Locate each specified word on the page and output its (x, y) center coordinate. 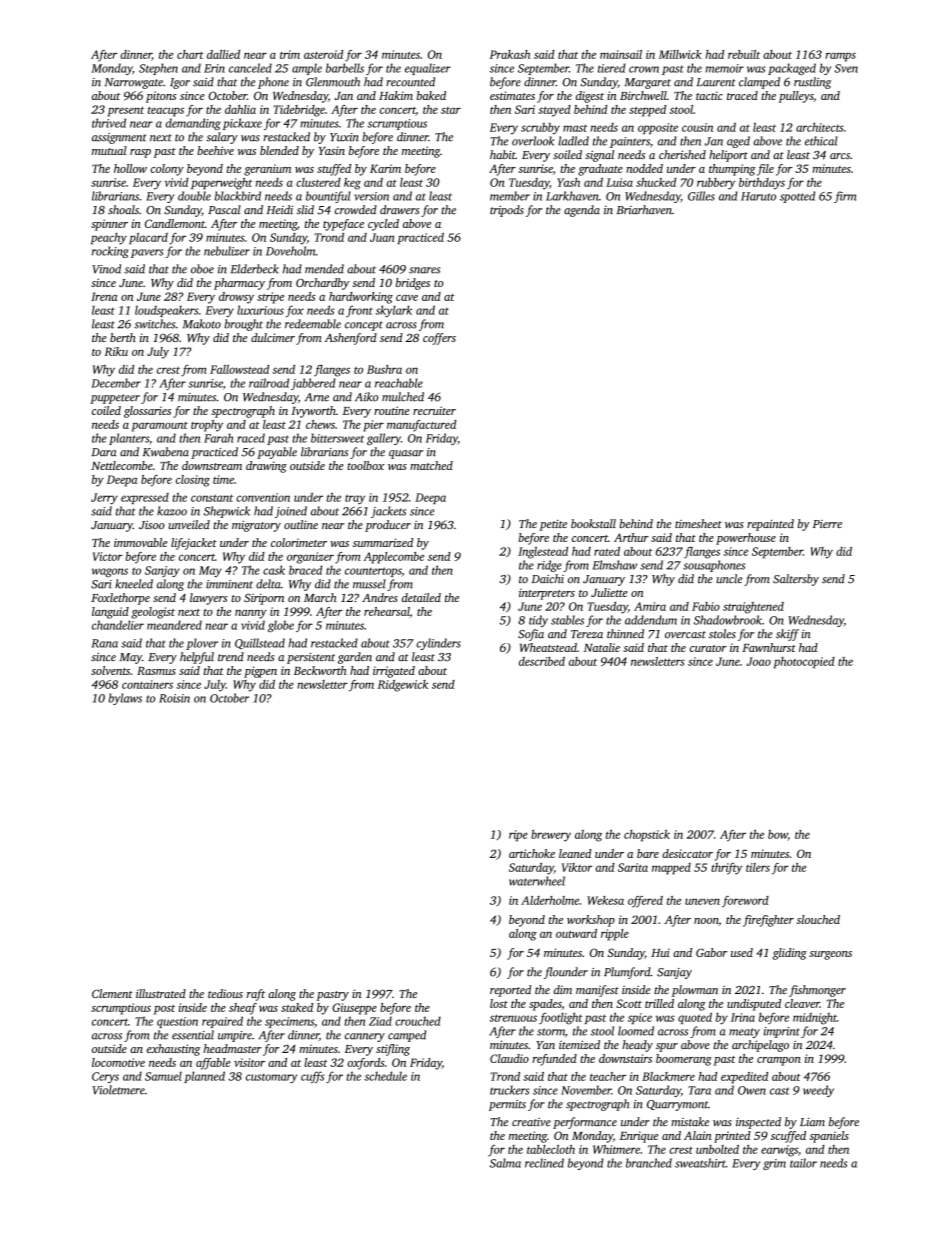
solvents (110, 670)
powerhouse (746, 539)
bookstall (593, 523)
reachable (399, 383)
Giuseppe (354, 1009)
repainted (770, 525)
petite (553, 525)
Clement (112, 993)
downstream (212, 465)
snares (424, 270)
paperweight (221, 184)
